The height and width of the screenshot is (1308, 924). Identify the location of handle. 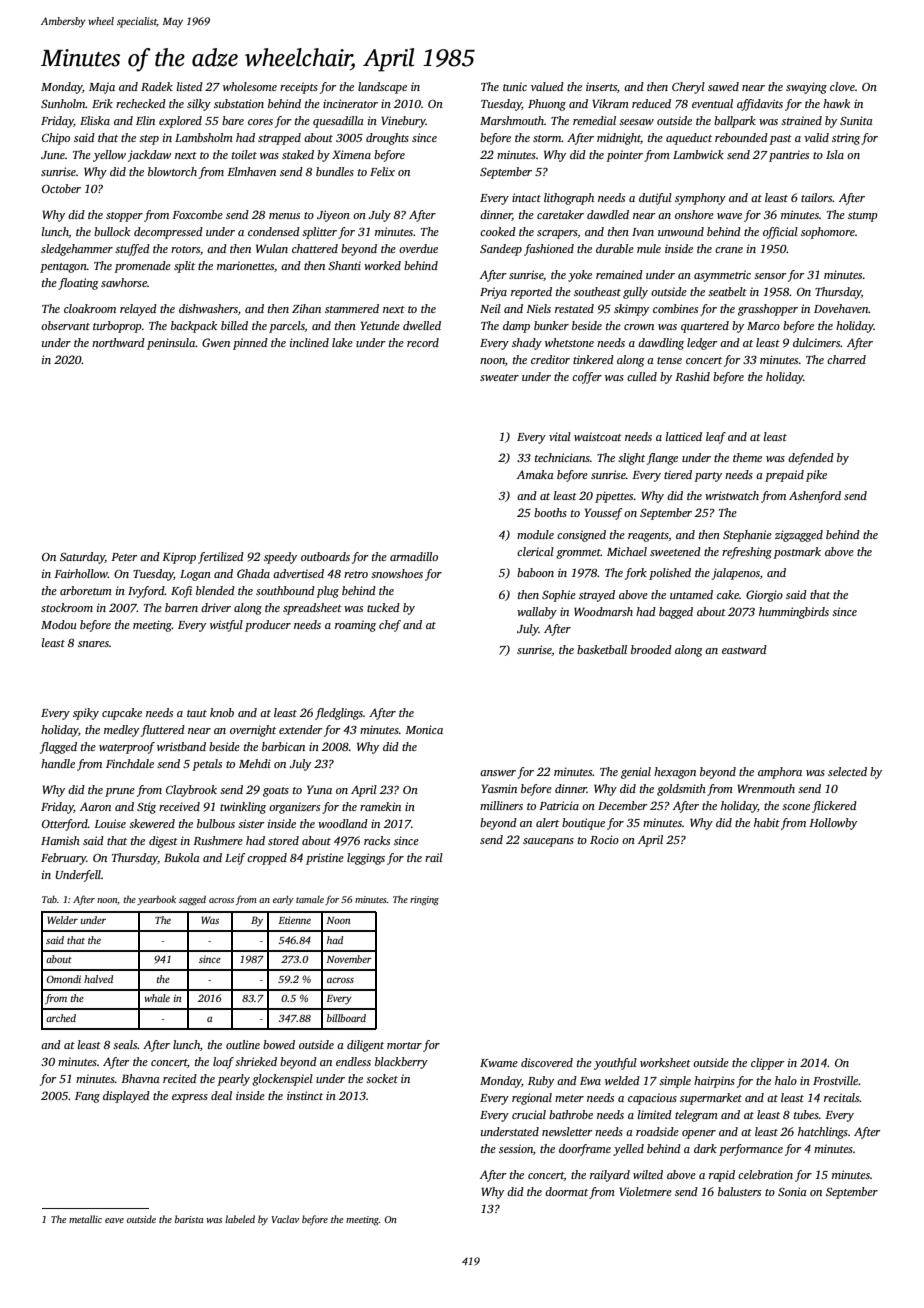
(58, 763).
